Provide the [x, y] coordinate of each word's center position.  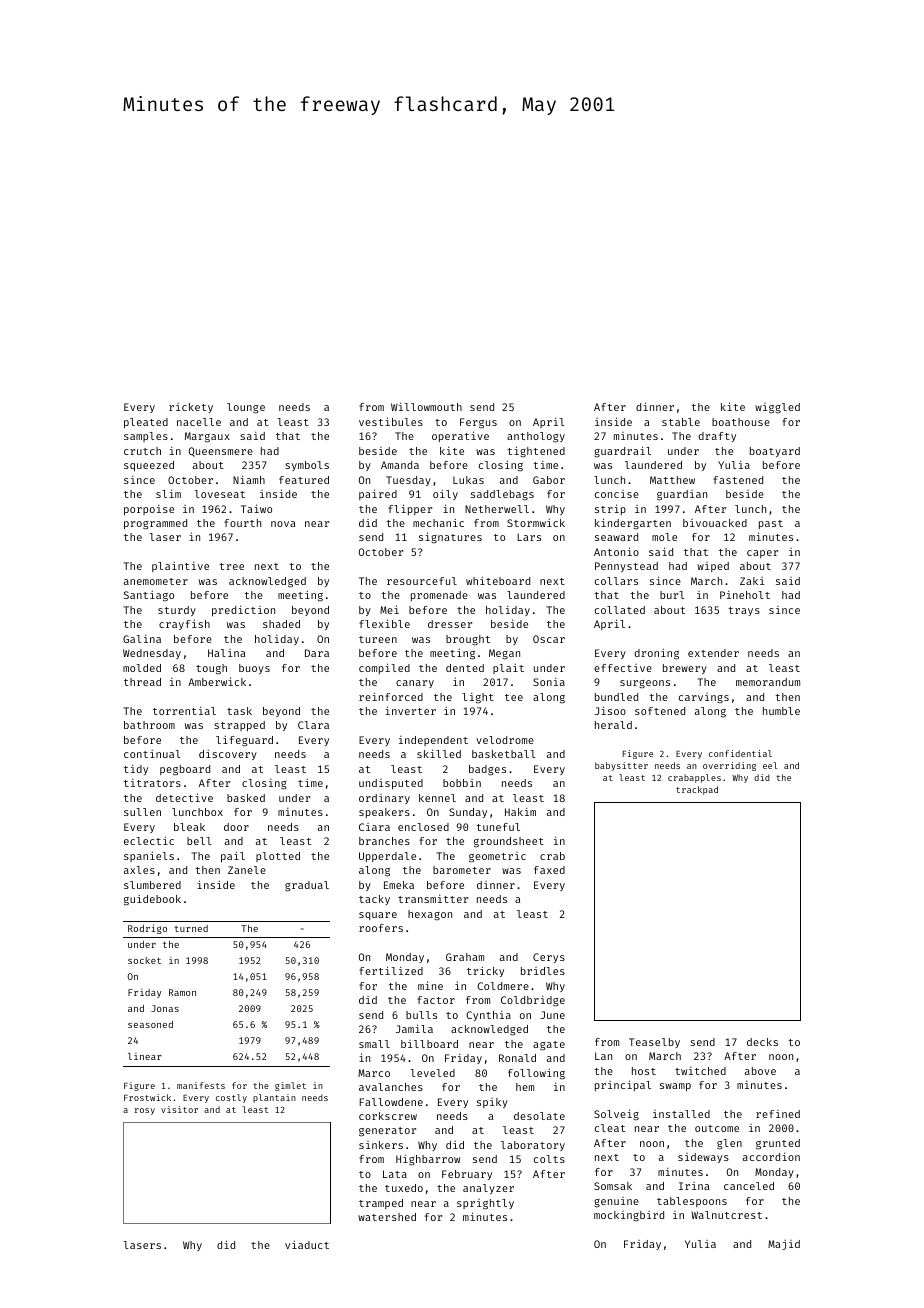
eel [770, 765]
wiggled [777, 408]
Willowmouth [426, 407]
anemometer [156, 581]
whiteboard [498, 580]
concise [617, 494]
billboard [429, 1044]
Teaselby [654, 1043]
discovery [228, 754]
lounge [246, 408]
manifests [201, 1085]
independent [433, 741]
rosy [145, 1111]
